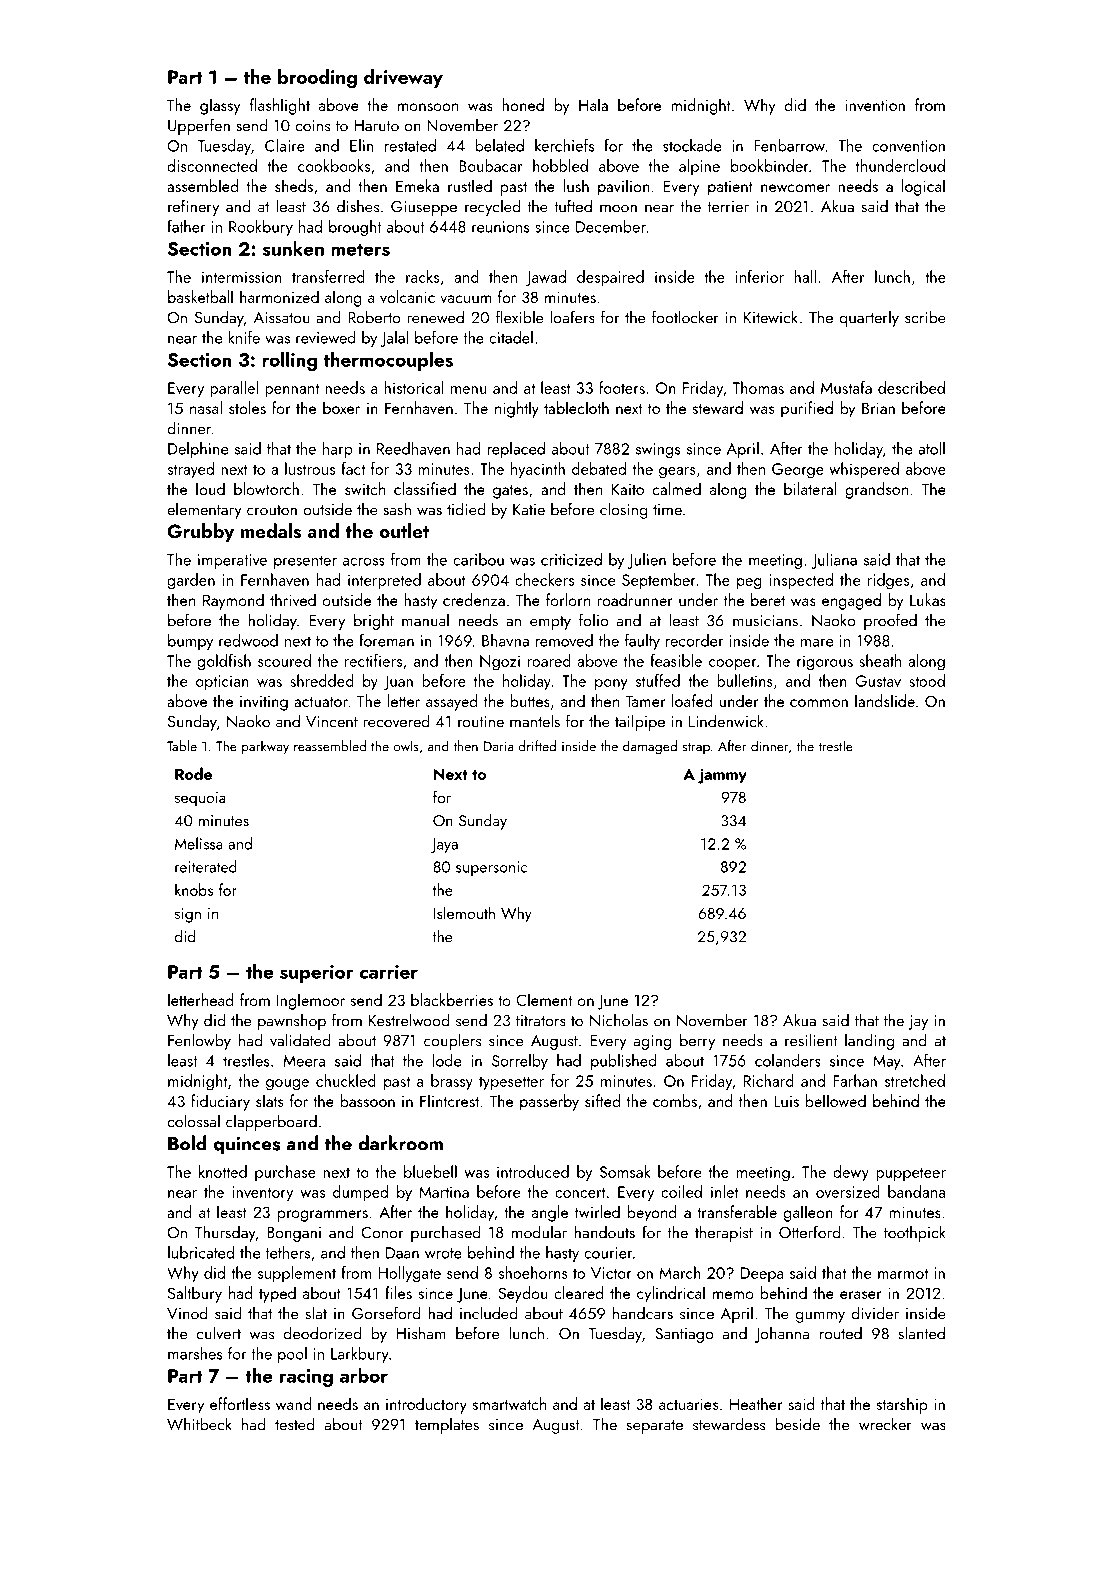 Image resolution: width=1113 pixels, height=1581 pixels. Describe the element at coordinates (593, 104) in the screenshot. I see `Hala` at that location.
